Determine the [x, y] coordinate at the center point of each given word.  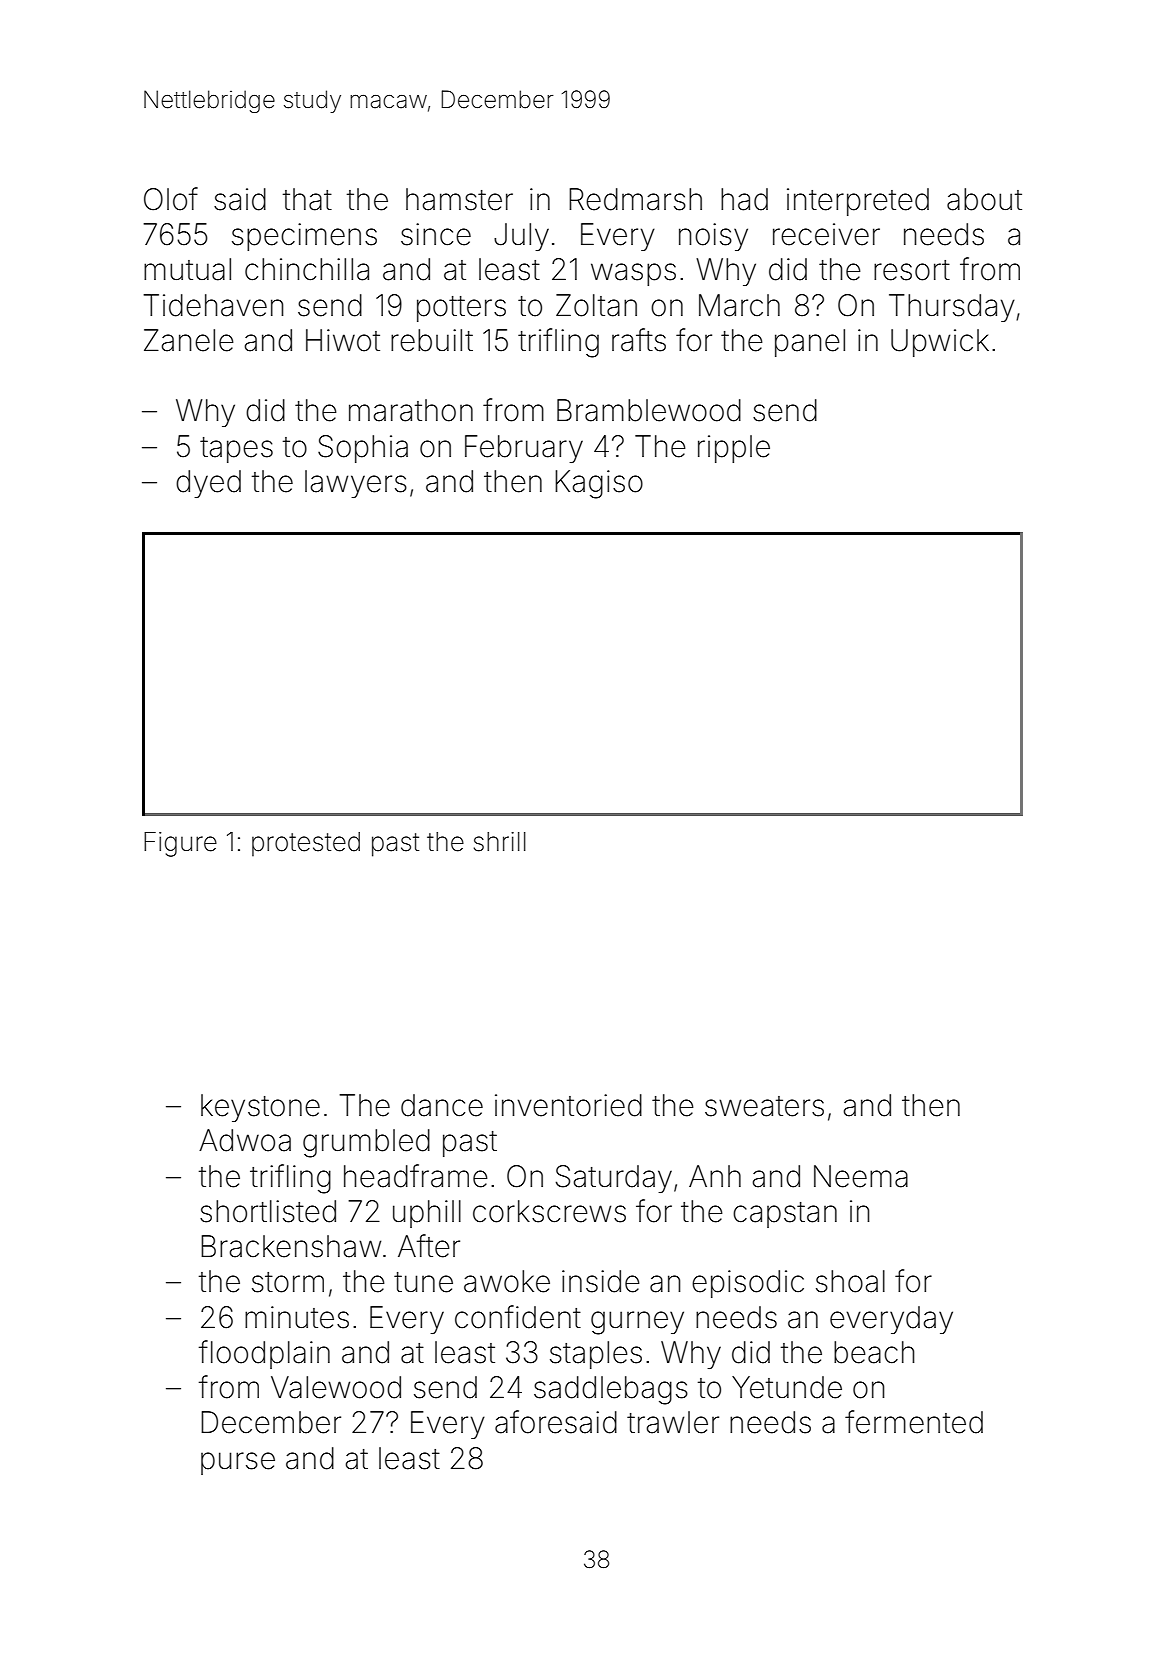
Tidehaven [213, 305]
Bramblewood [649, 410]
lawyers [356, 484]
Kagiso [599, 484]
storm [288, 1282]
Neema [861, 1176]
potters [461, 309]
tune [423, 1282]
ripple [734, 449]
